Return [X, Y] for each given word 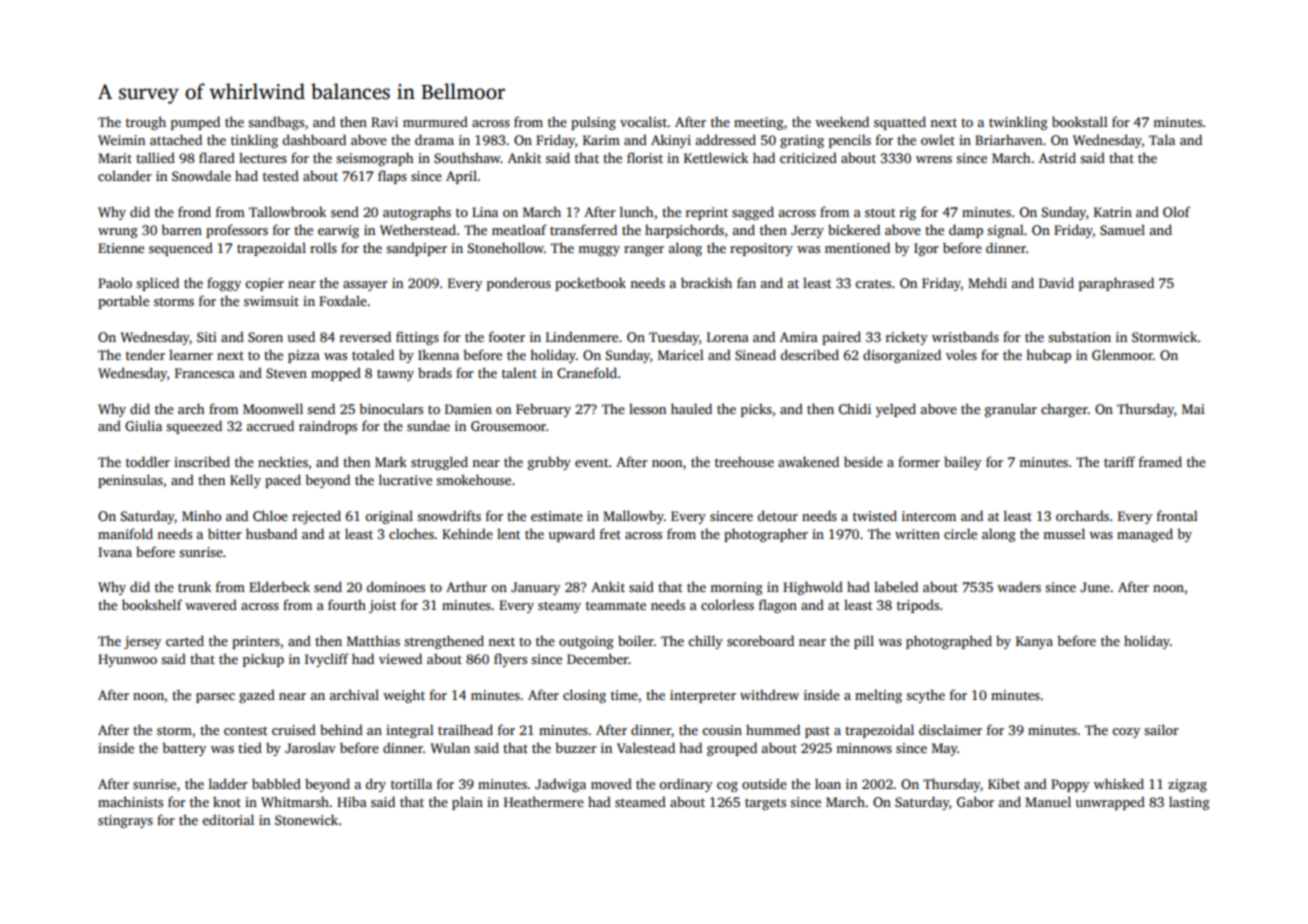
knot [227, 801]
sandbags [276, 123]
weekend [842, 121]
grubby [549, 463]
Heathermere [544, 801]
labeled [896, 586]
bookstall [1080, 121]
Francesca [205, 373]
